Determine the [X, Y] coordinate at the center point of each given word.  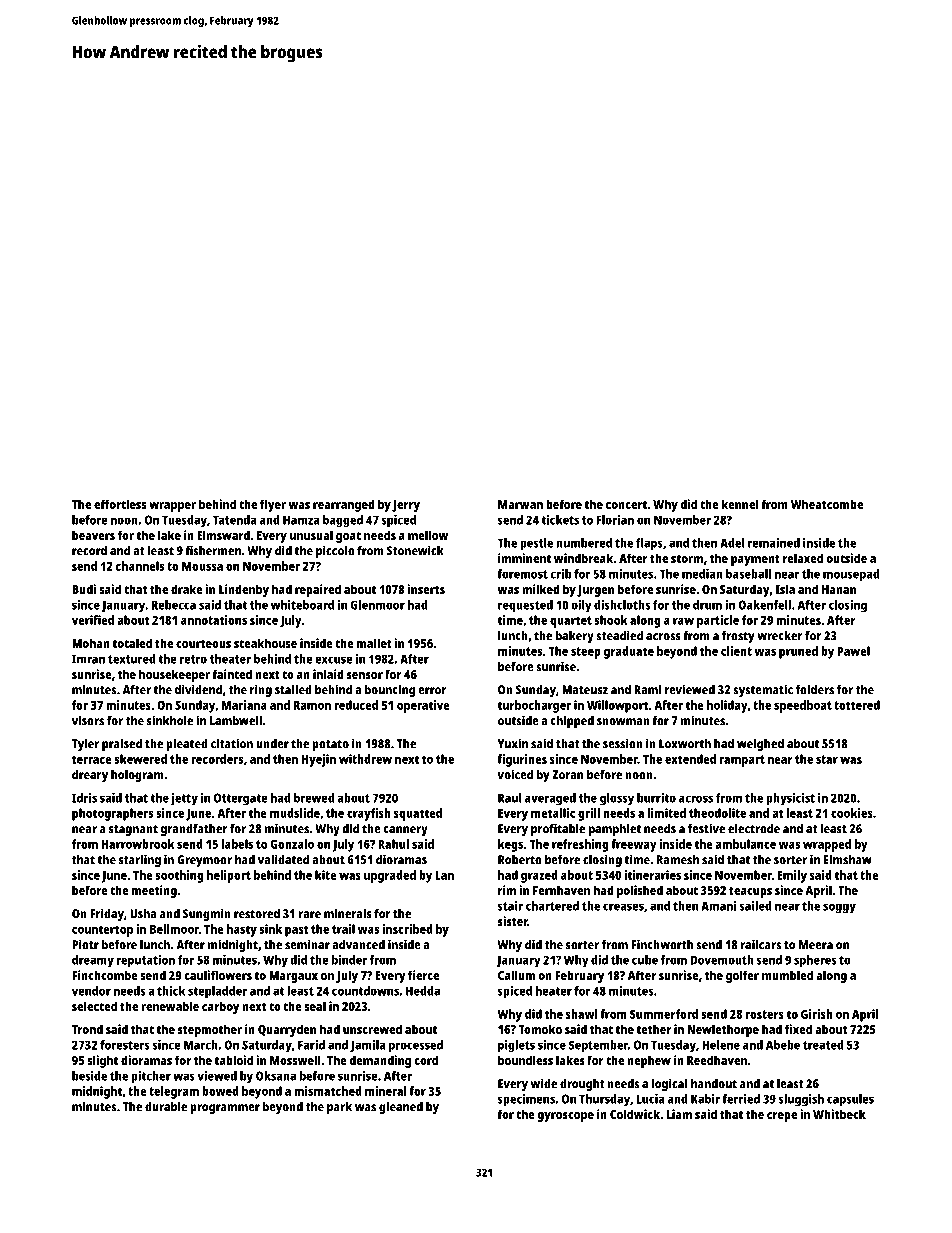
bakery [575, 637]
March [201, 1045]
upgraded [390, 876]
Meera [816, 945]
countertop [102, 931]
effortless [120, 504]
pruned [798, 652]
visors [88, 720]
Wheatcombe [827, 504]
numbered [584, 543]
